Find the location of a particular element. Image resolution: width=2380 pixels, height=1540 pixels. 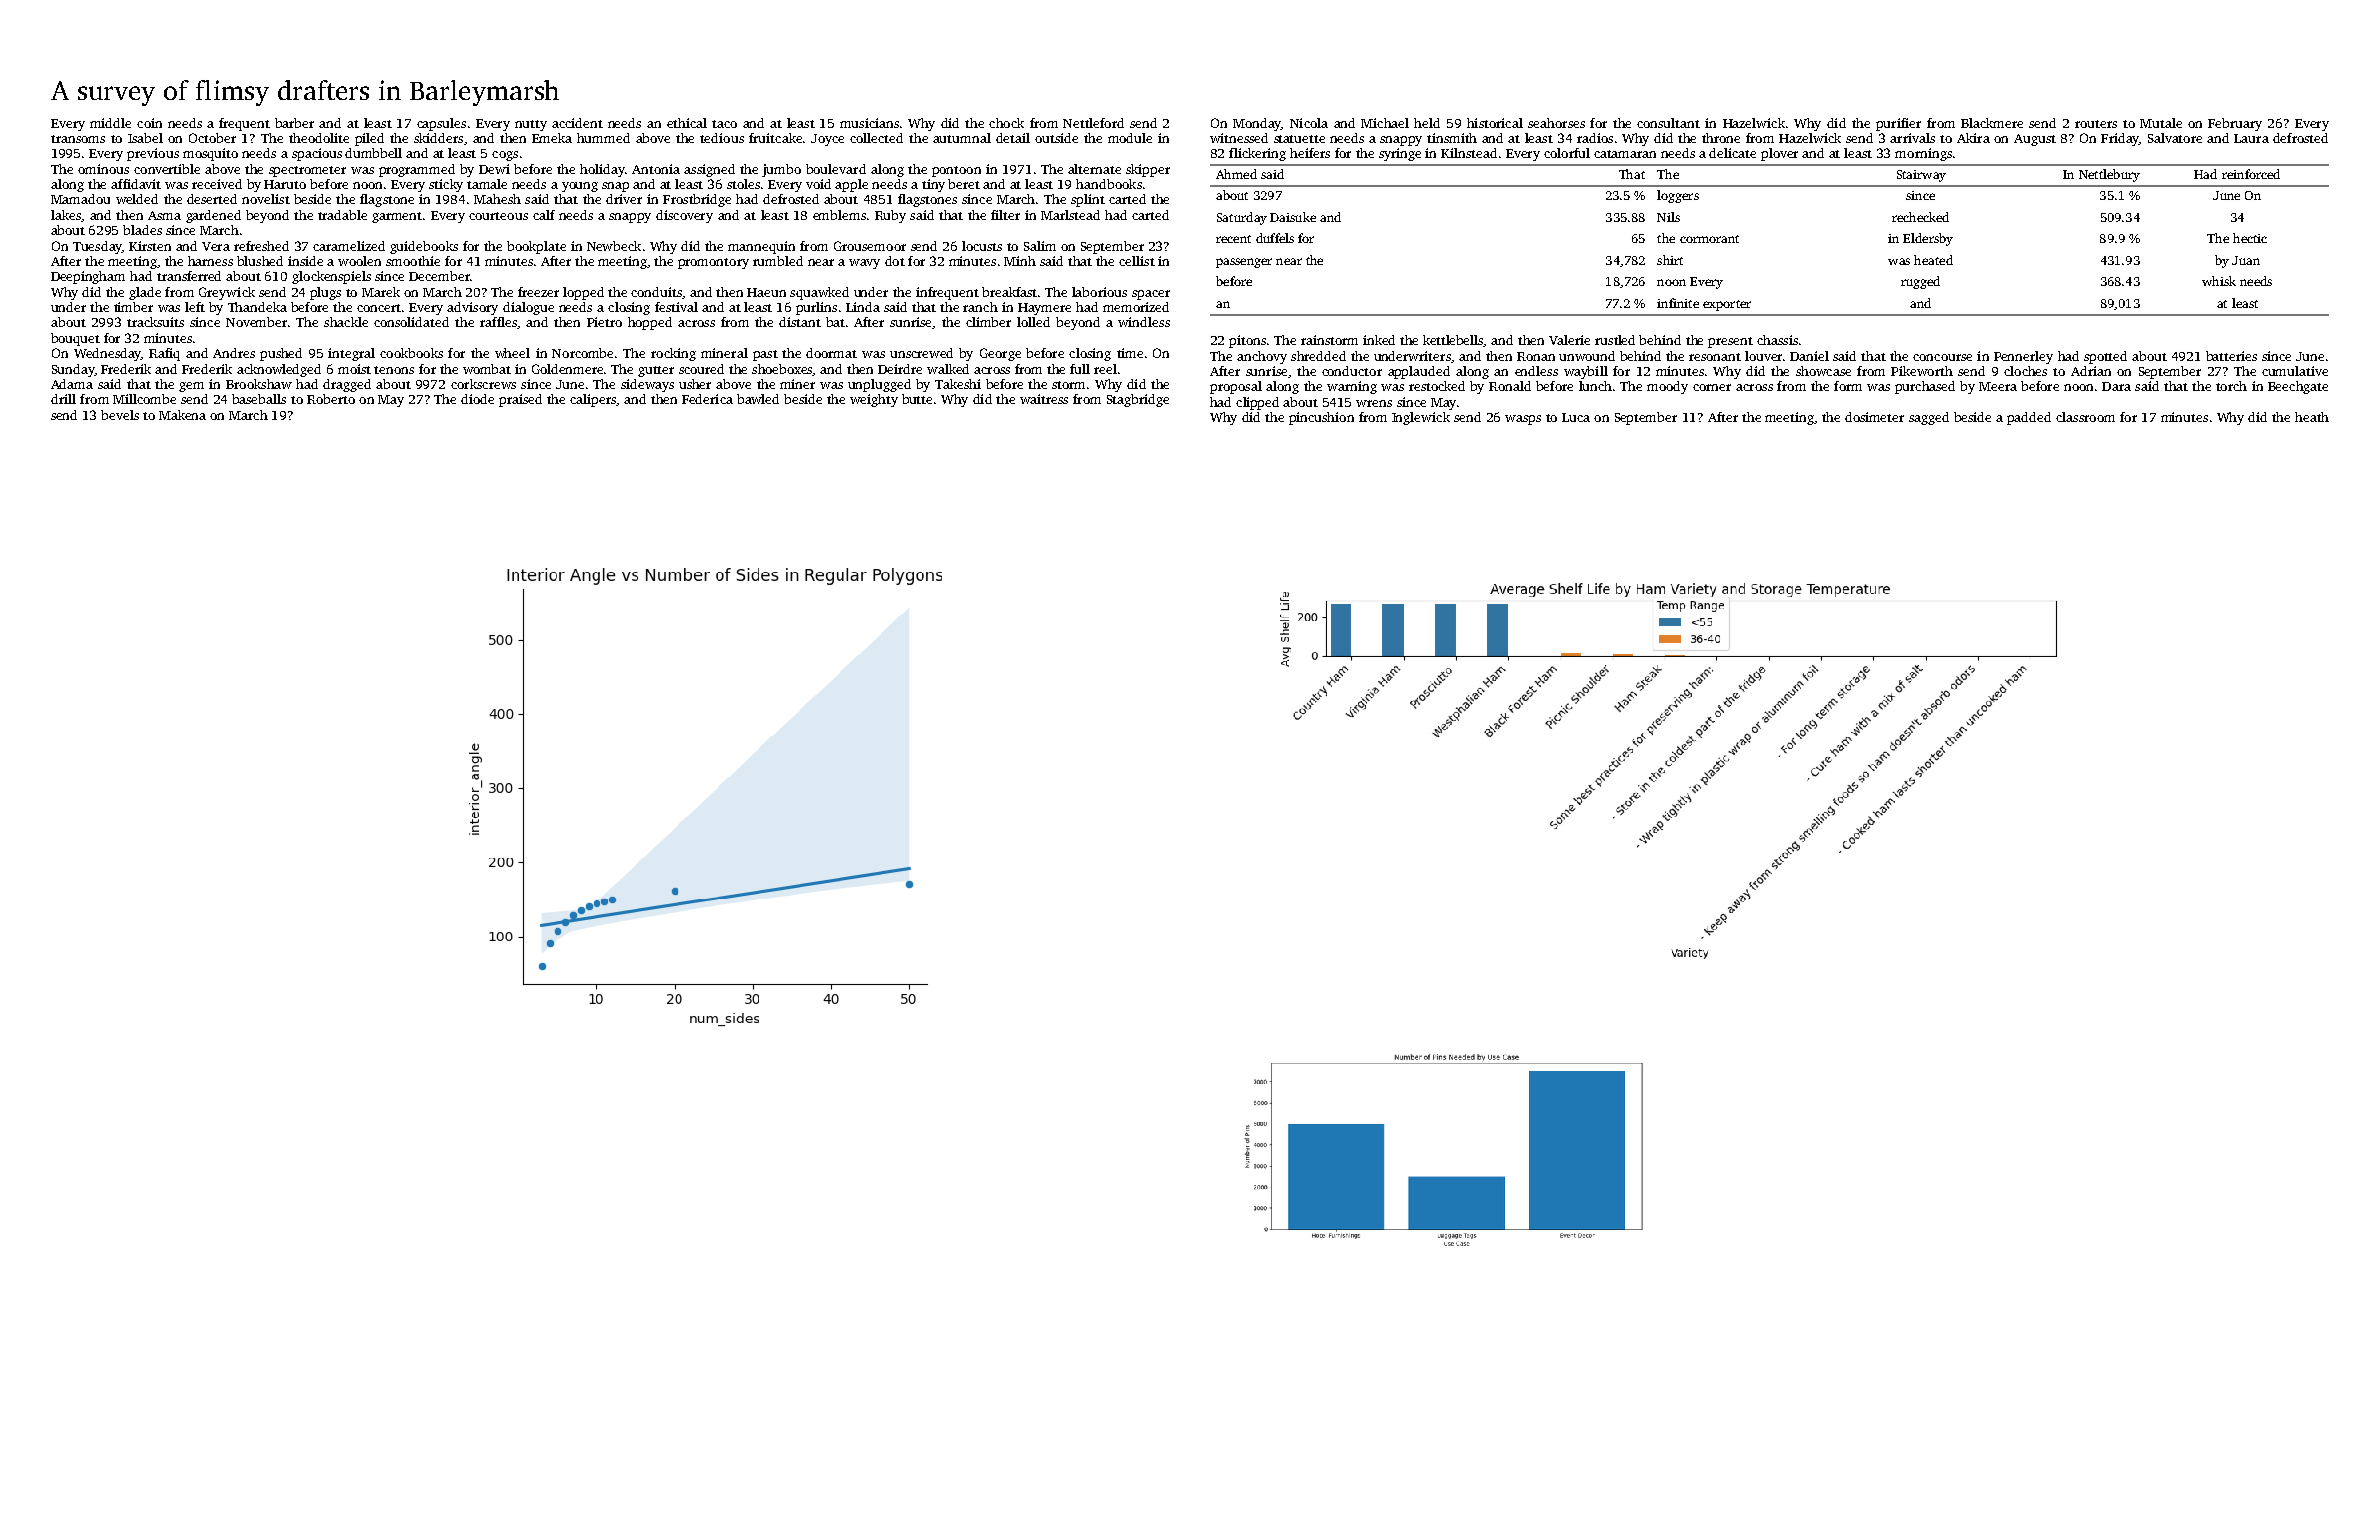

Mutale is located at coordinates (2161, 123).
